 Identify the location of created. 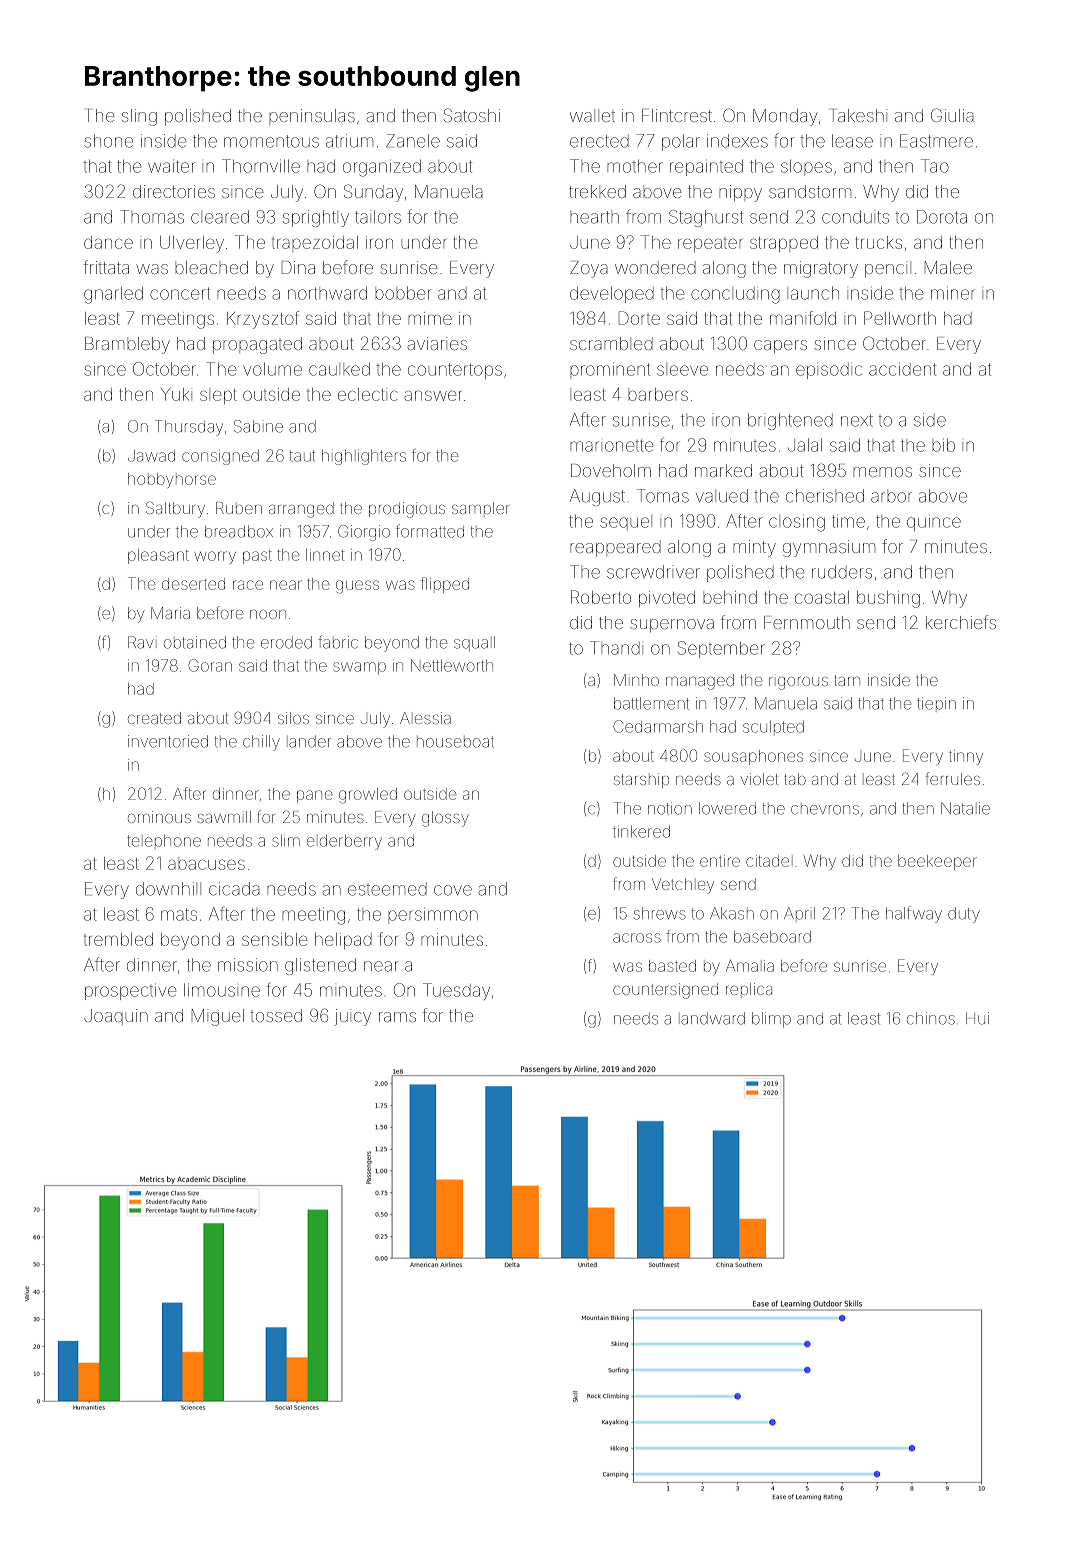
(154, 718).
